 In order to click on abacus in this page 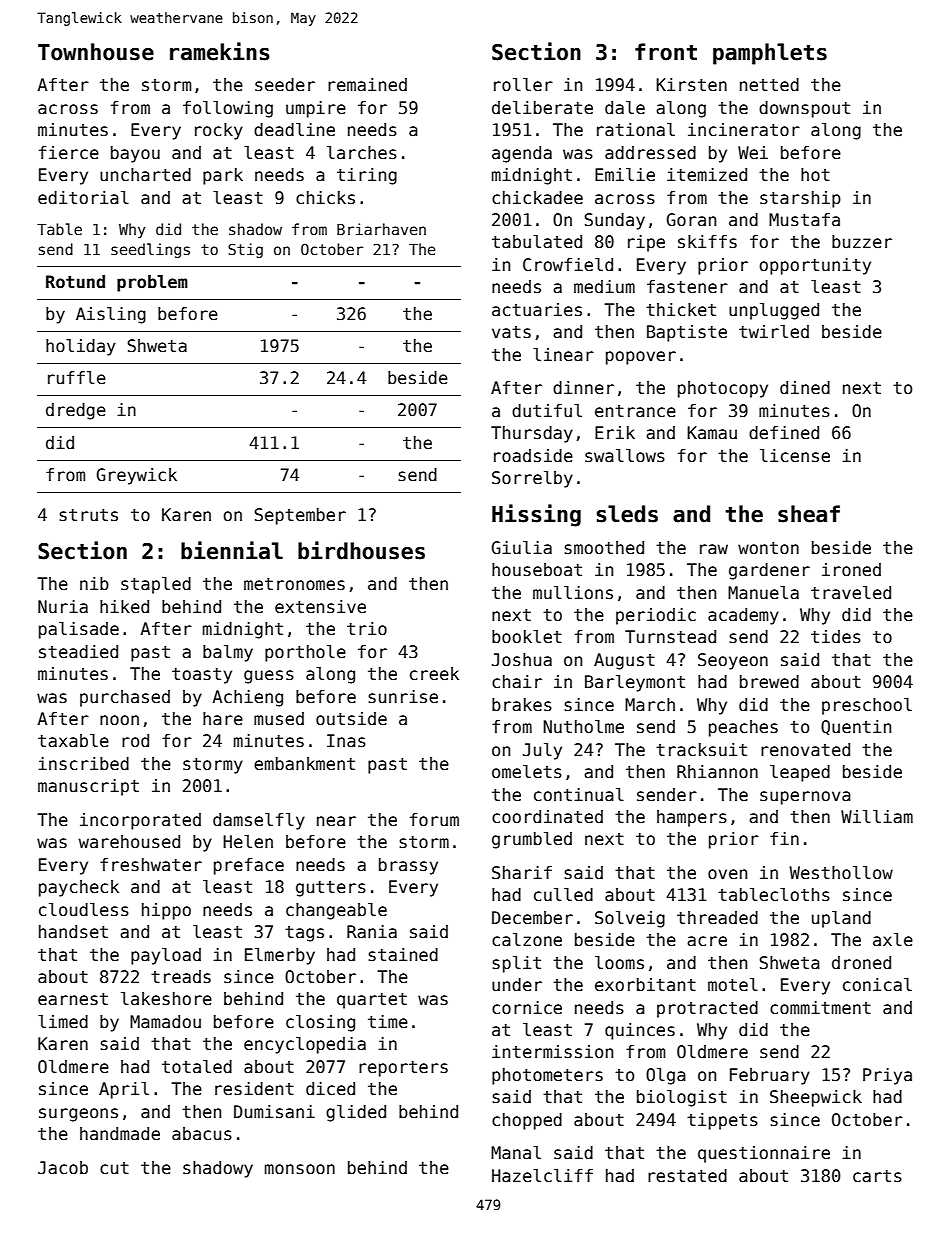, I will do `click(202, 1134)`.
